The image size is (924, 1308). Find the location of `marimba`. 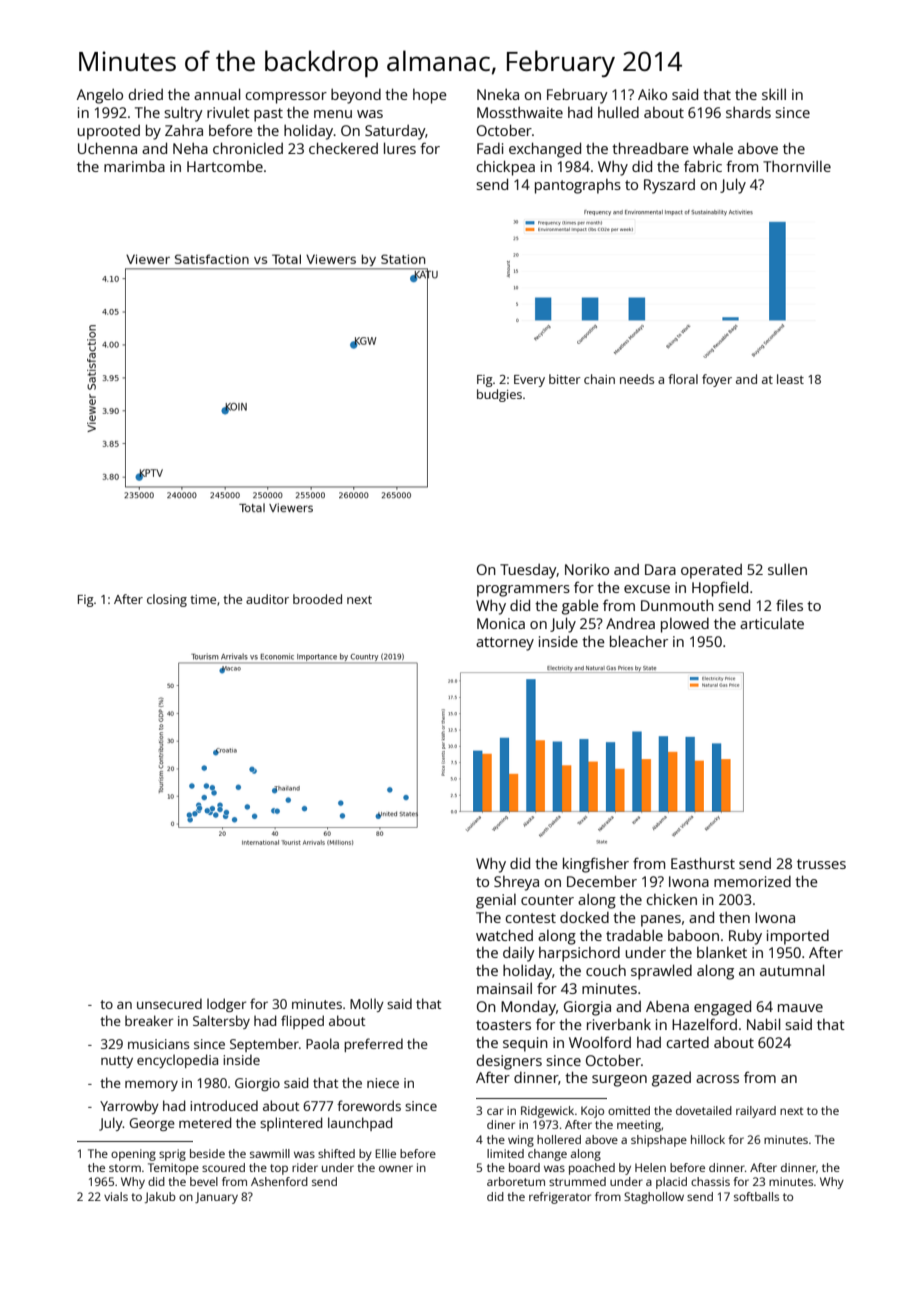

marimba is located at coordinates (134, 166).
